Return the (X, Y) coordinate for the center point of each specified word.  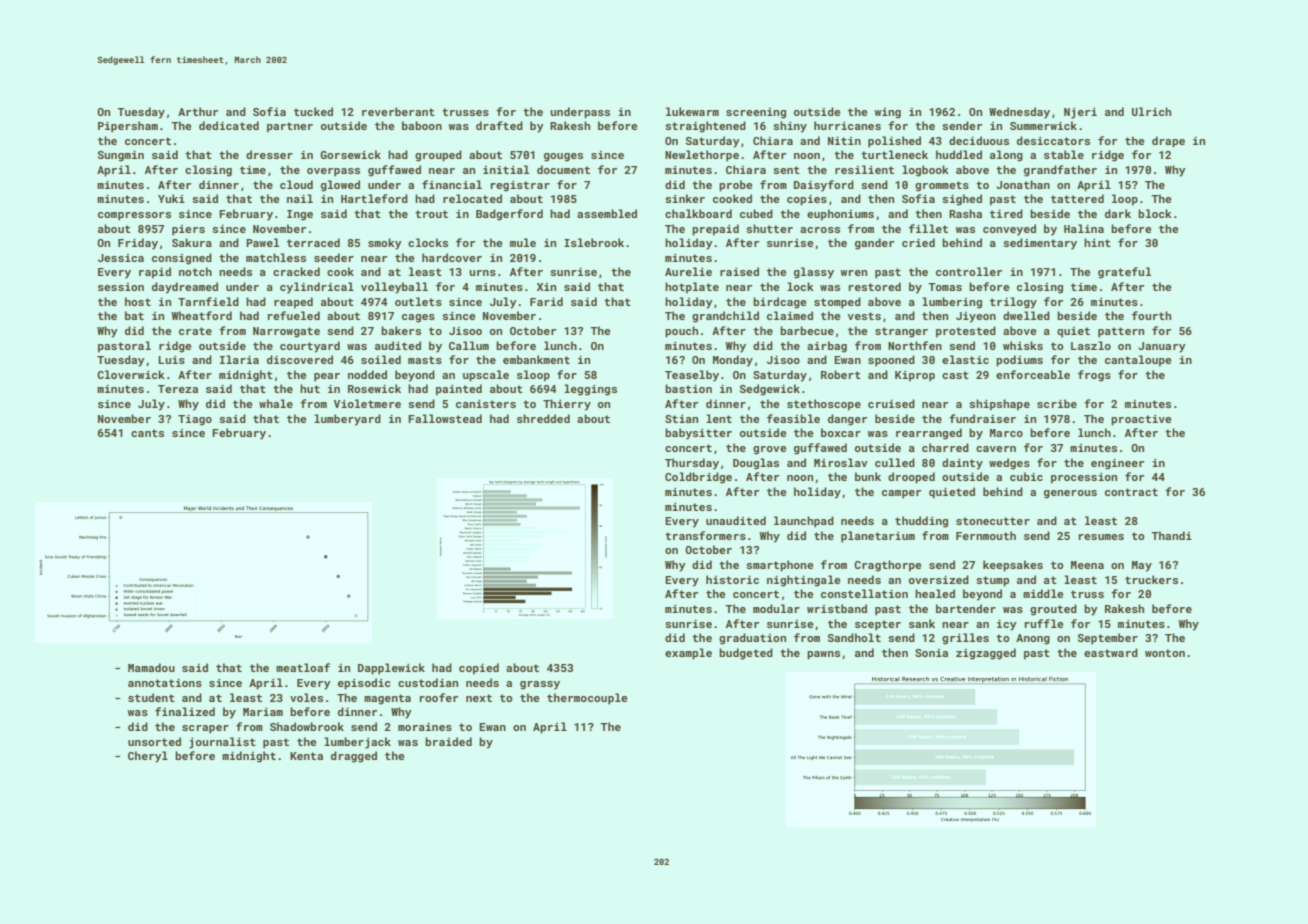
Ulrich (1151, 111)
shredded (543, 418)
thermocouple (587, 699)
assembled (607, 213)
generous (1070, 494)
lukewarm (692, 111)
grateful (1124, 273)
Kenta (306, 756)
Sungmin (121, 156)
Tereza (178, 389)
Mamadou (151, 667)
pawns (823, 655)
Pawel (262, 242)
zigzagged (986, 654)
